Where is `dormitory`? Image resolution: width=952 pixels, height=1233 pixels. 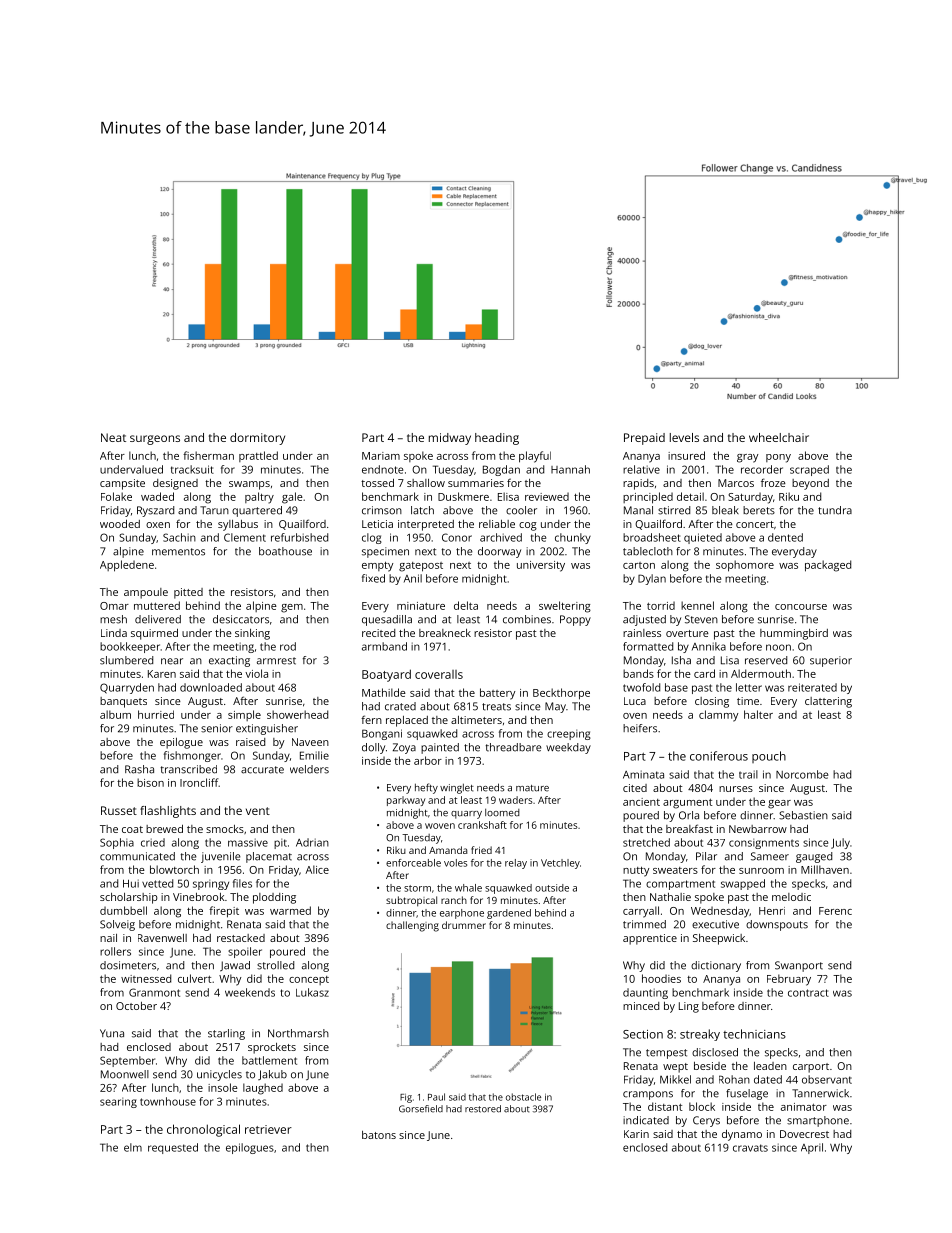 dormitory is located at coordinates (257, 439).
